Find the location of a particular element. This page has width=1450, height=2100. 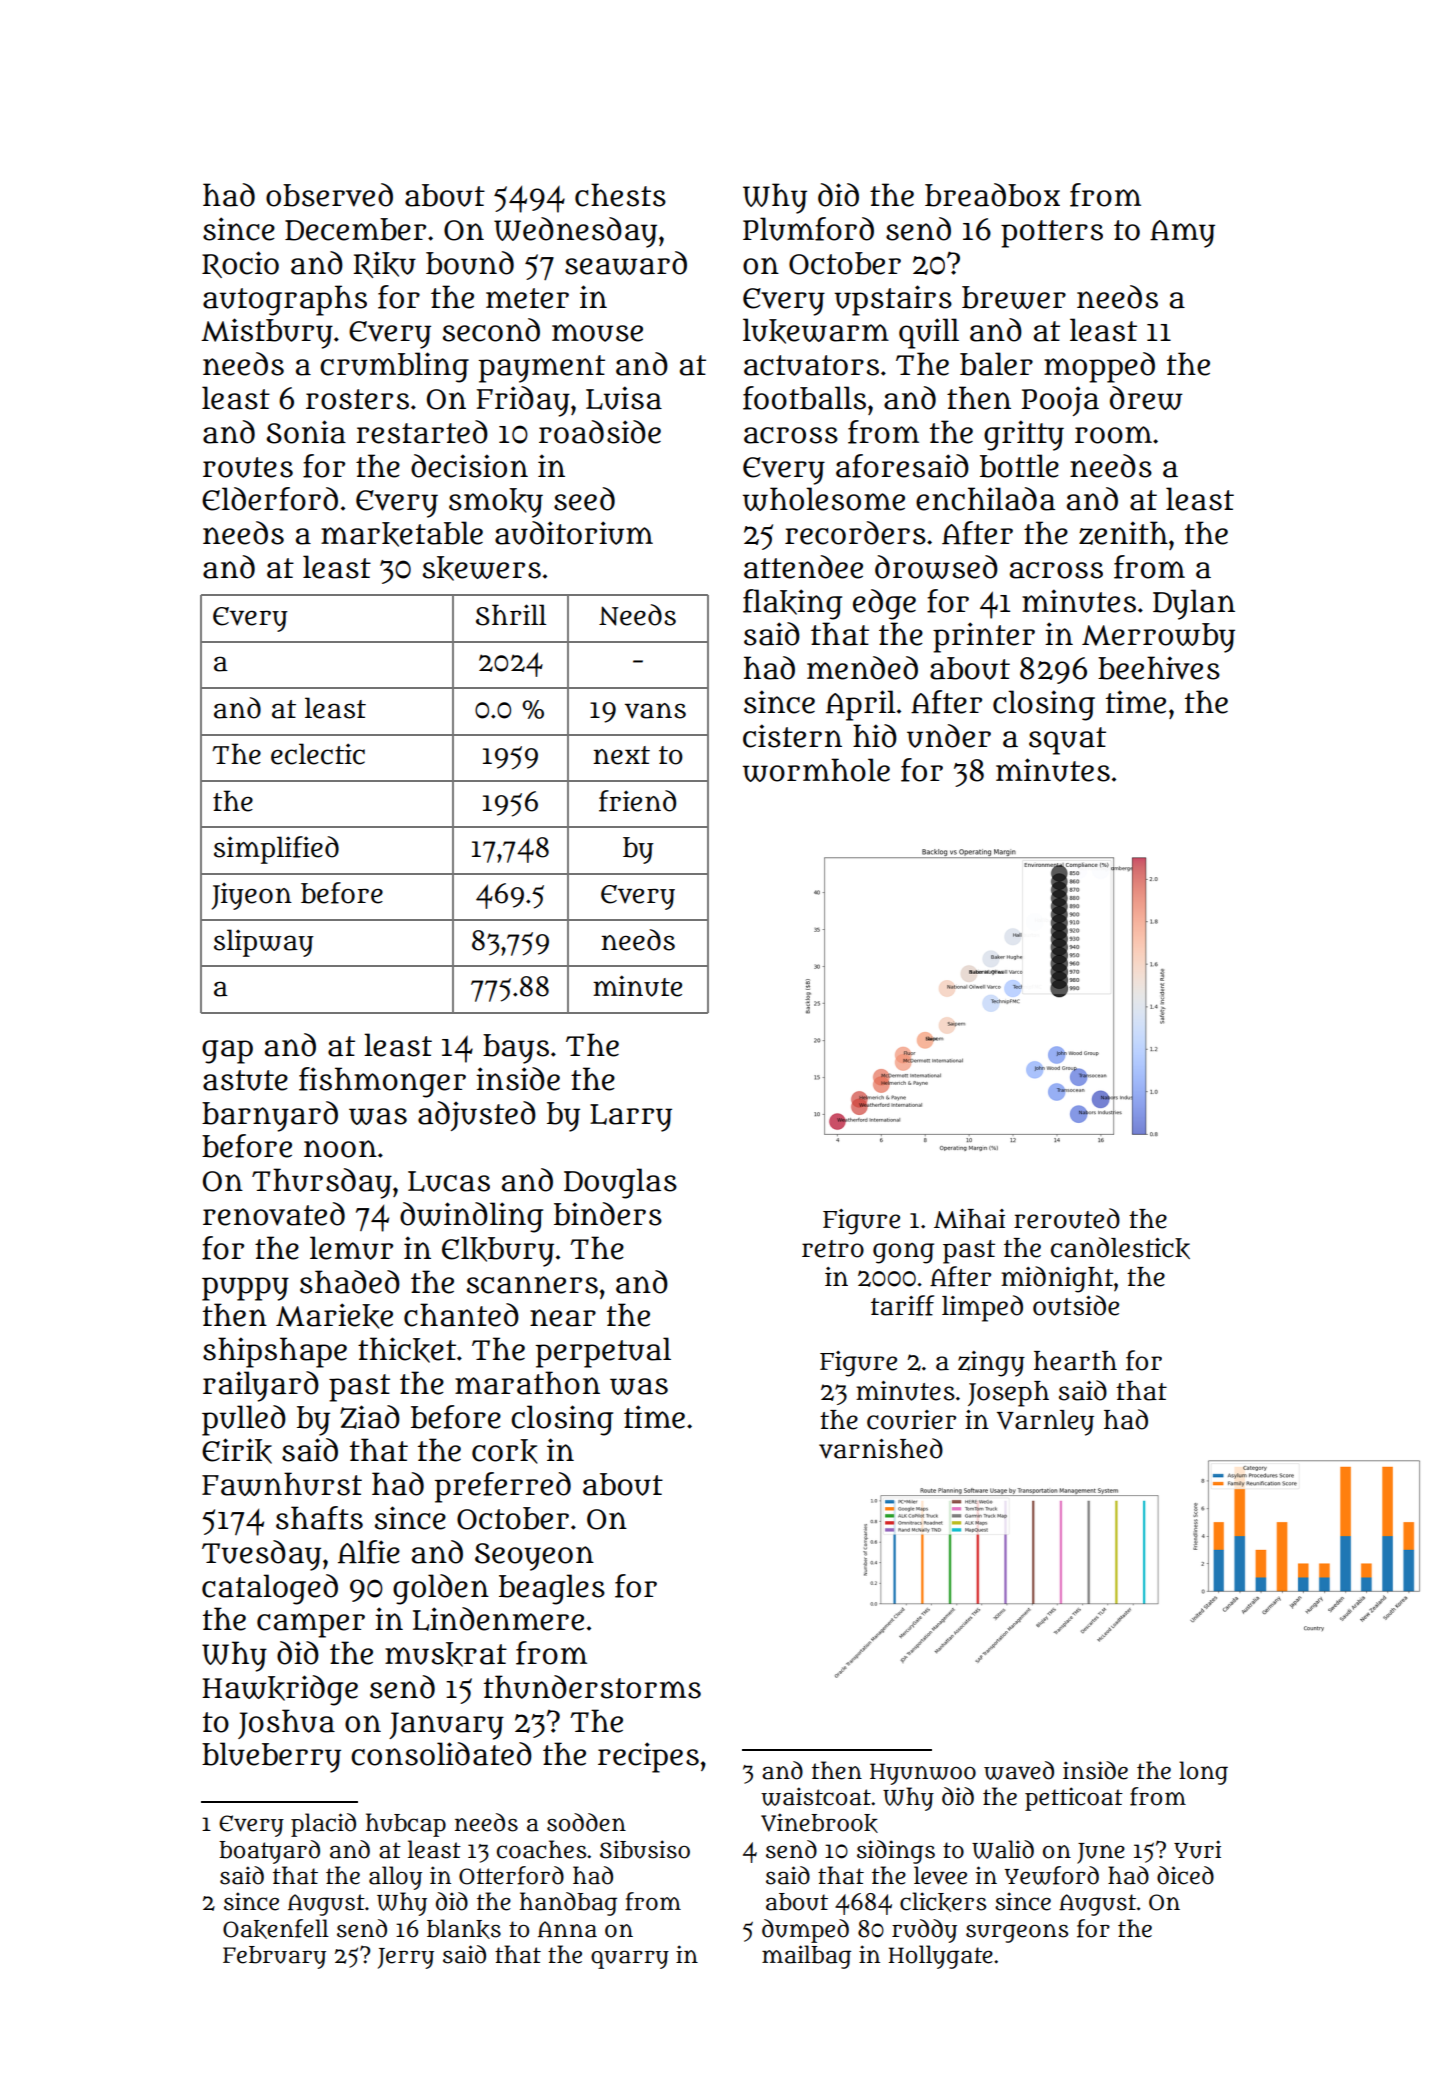

flaking is located at coordinates (792, 604).
